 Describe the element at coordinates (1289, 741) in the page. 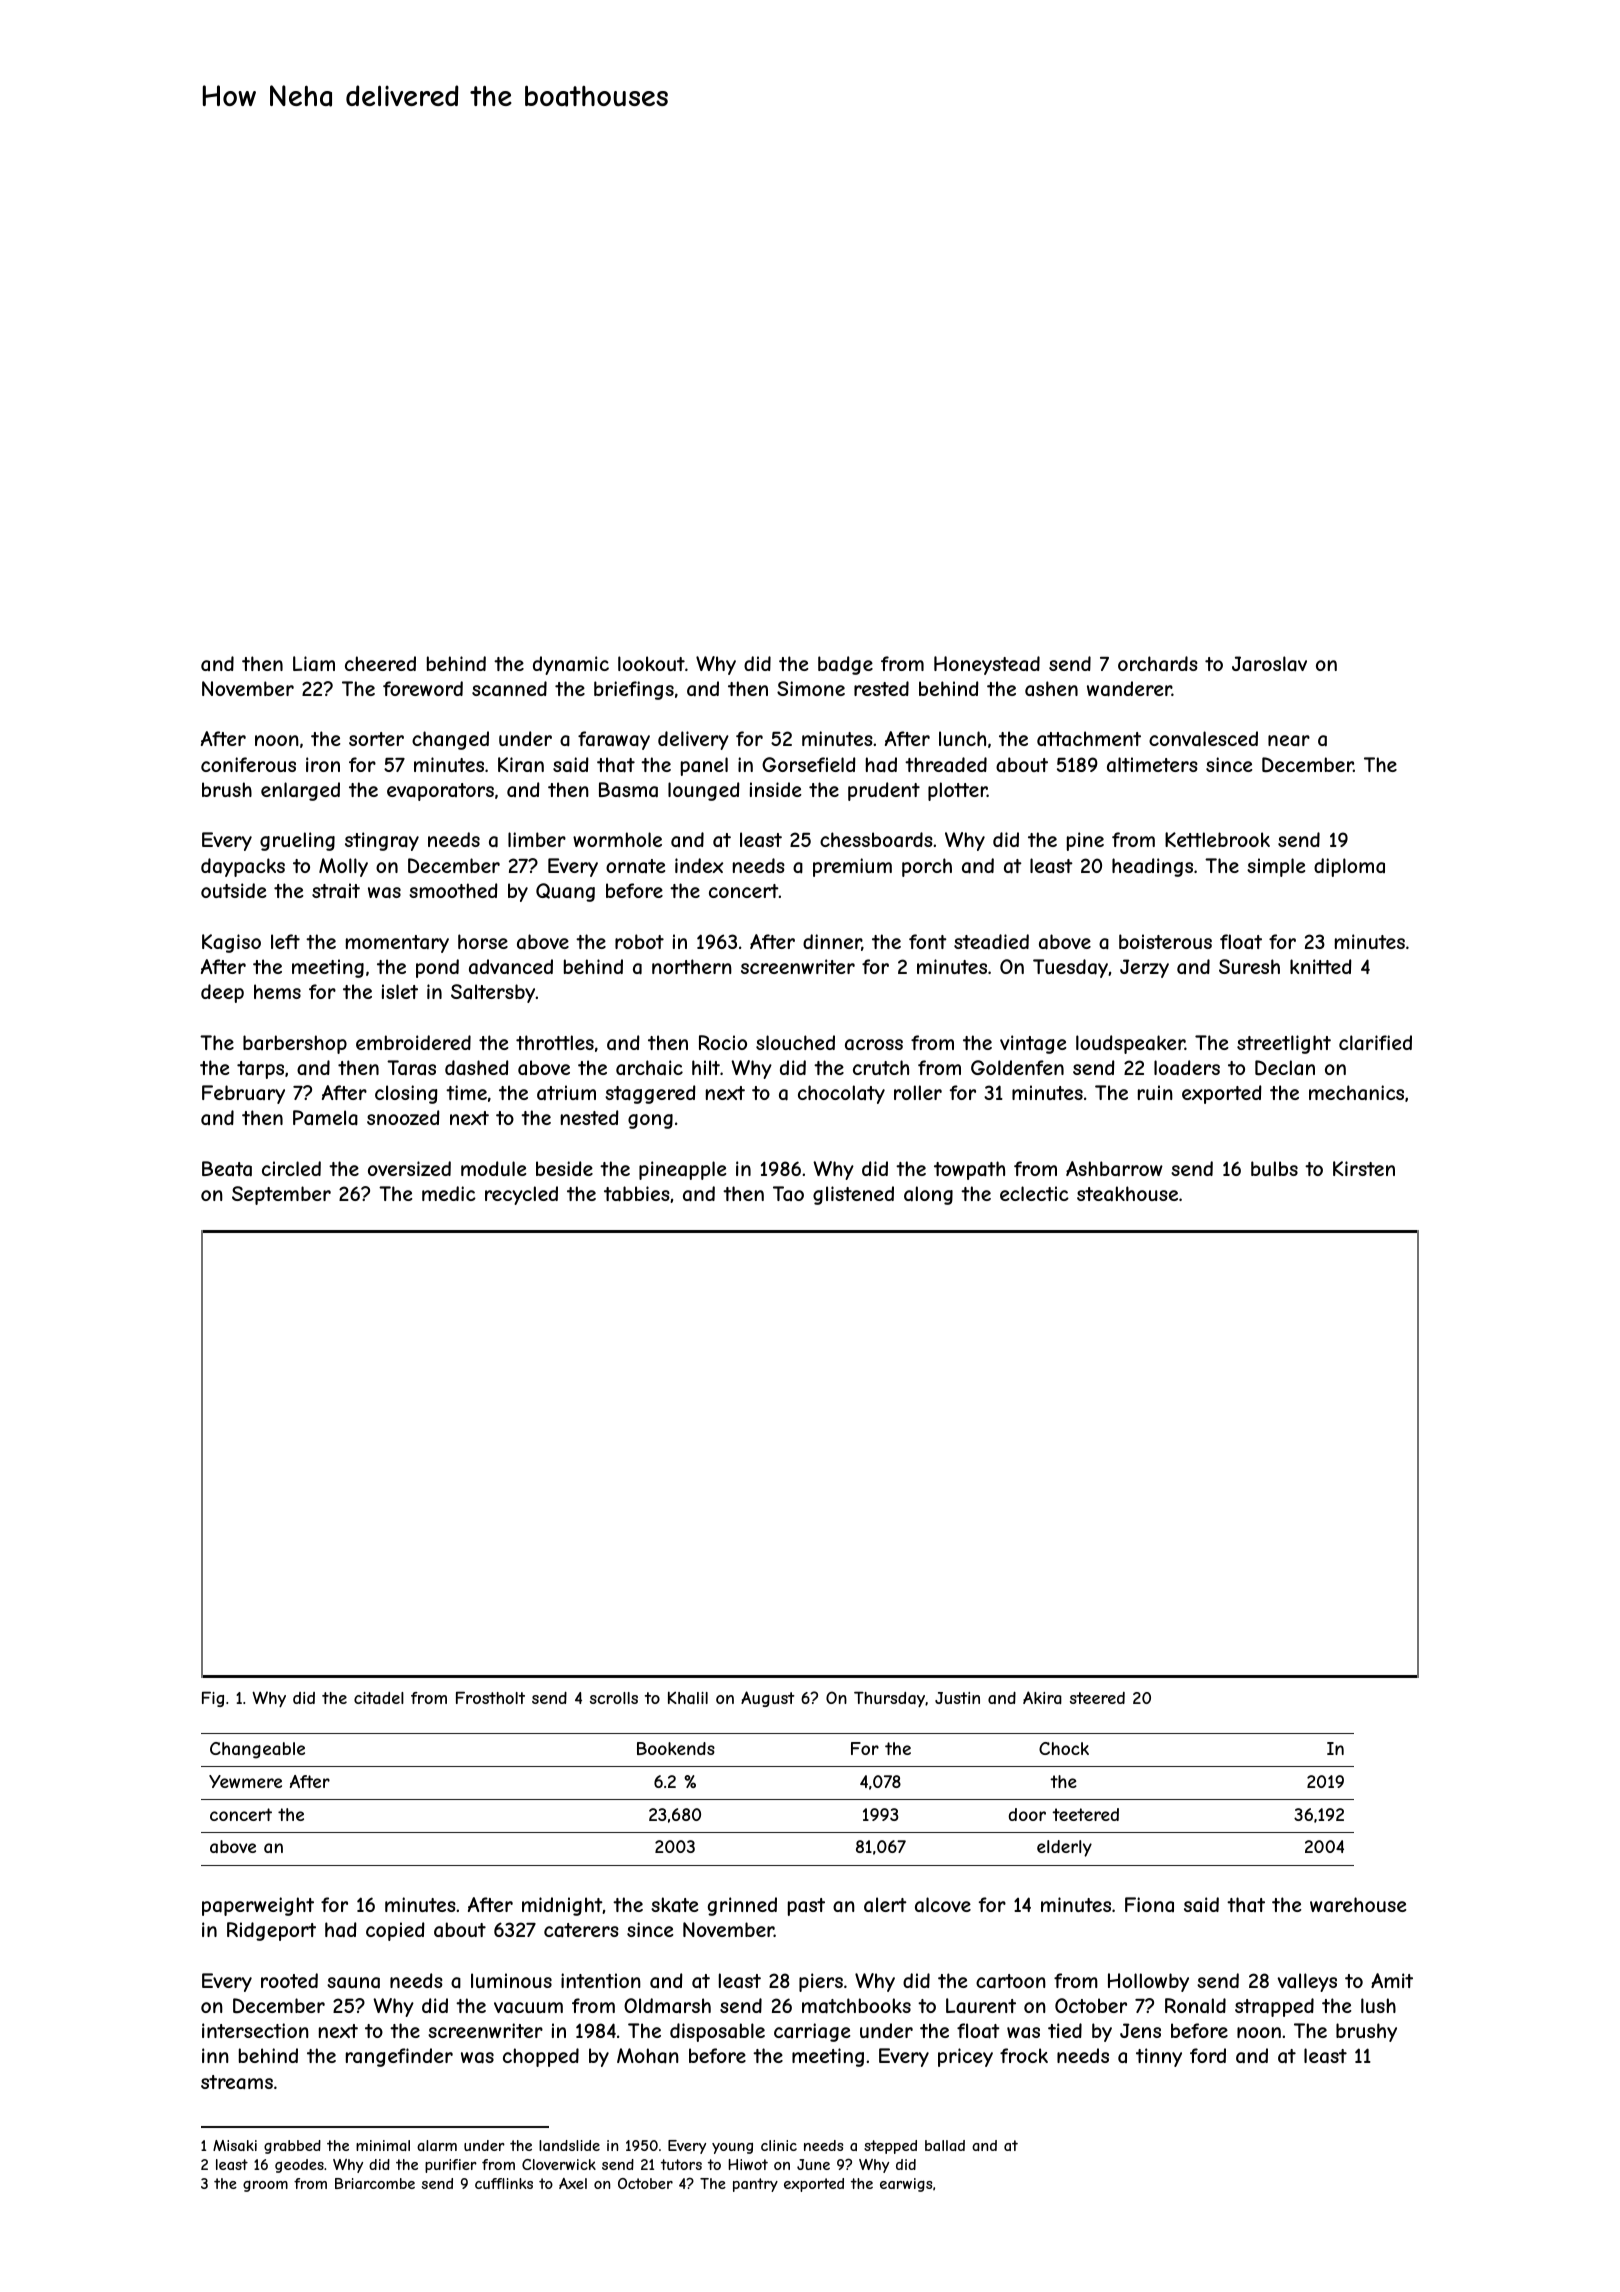

I see `near` at that location.
